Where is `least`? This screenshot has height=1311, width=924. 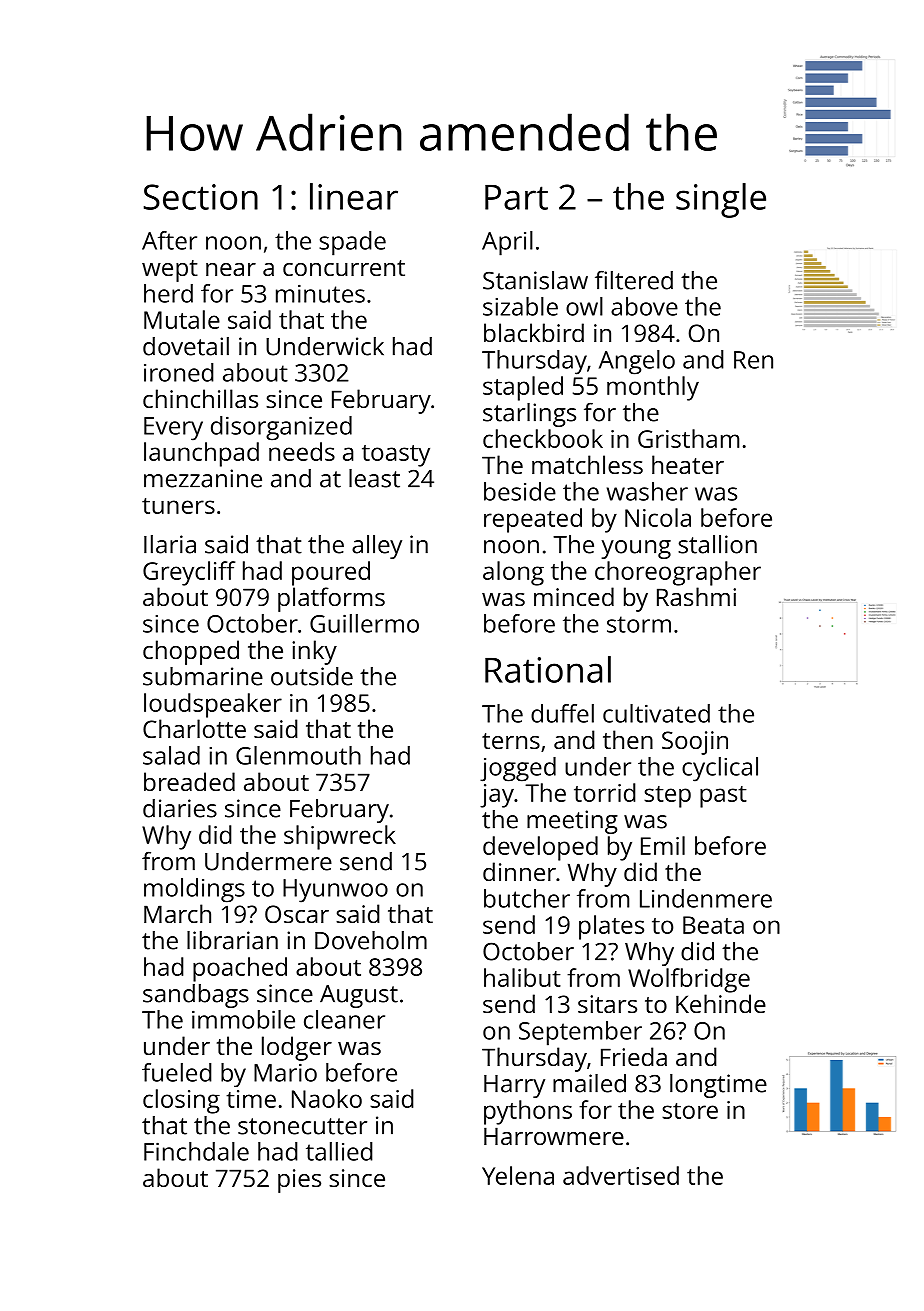
least is located at coordinates (374, 478).
